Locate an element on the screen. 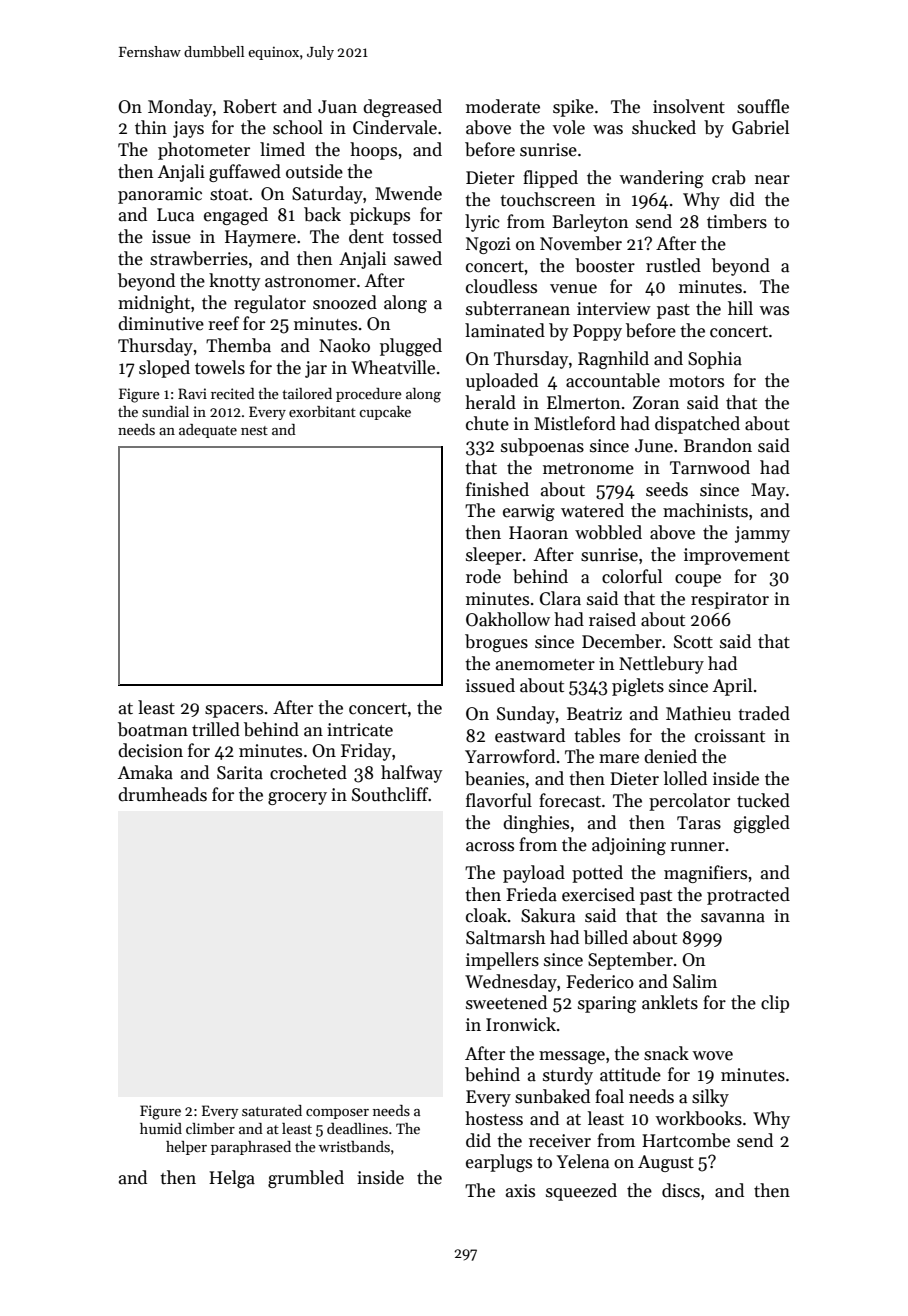  magnifiers is located at coordinates (705, 874).
